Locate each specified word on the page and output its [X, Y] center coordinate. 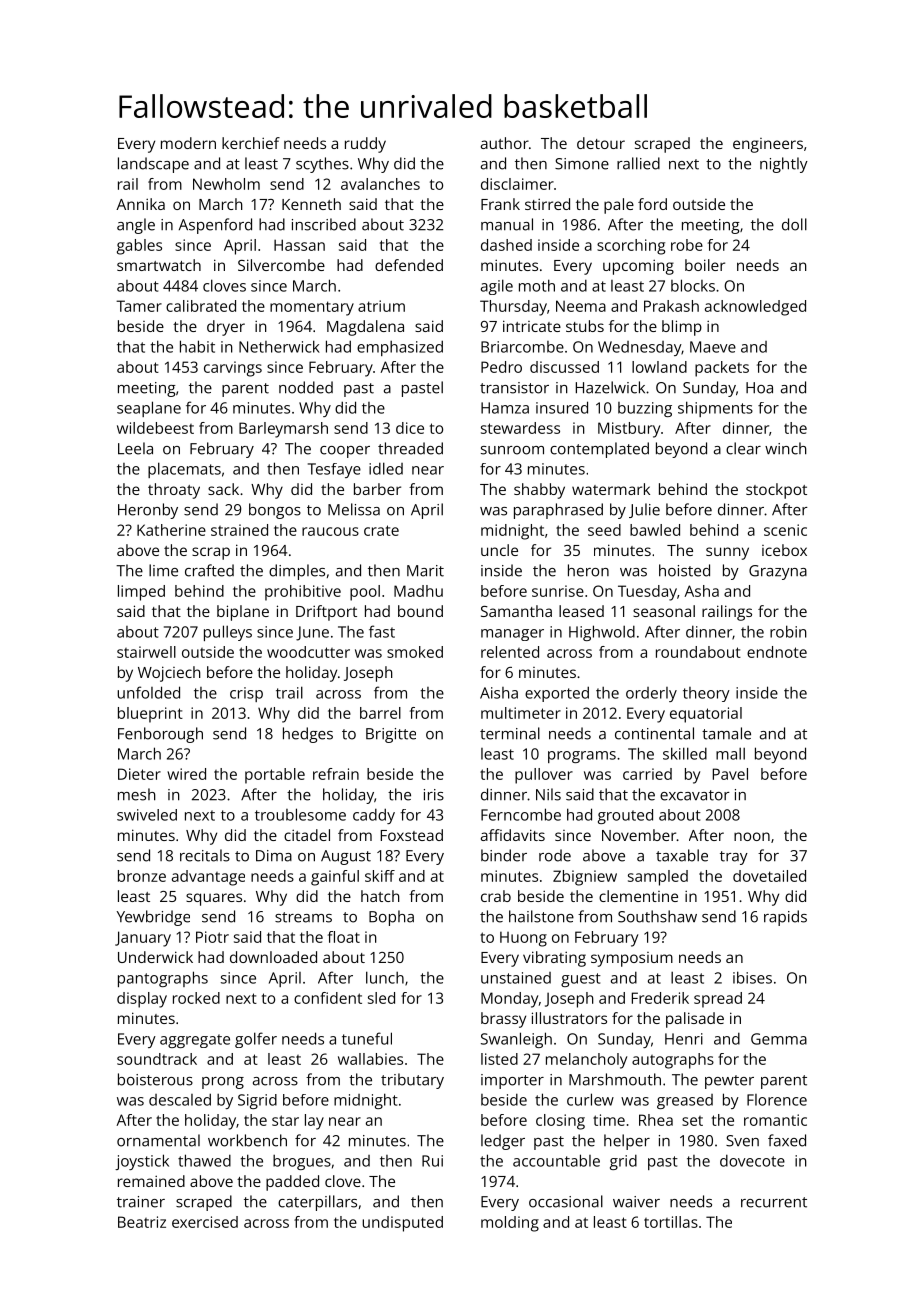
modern [188, 143]
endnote [777, 652]
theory [706, 694]
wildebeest [155, 428]
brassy [503, 1020]
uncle [499, 550]
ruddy [365, 145]
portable [275, 776]
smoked [415, 652]
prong [223, 1083]
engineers [768, 145]
